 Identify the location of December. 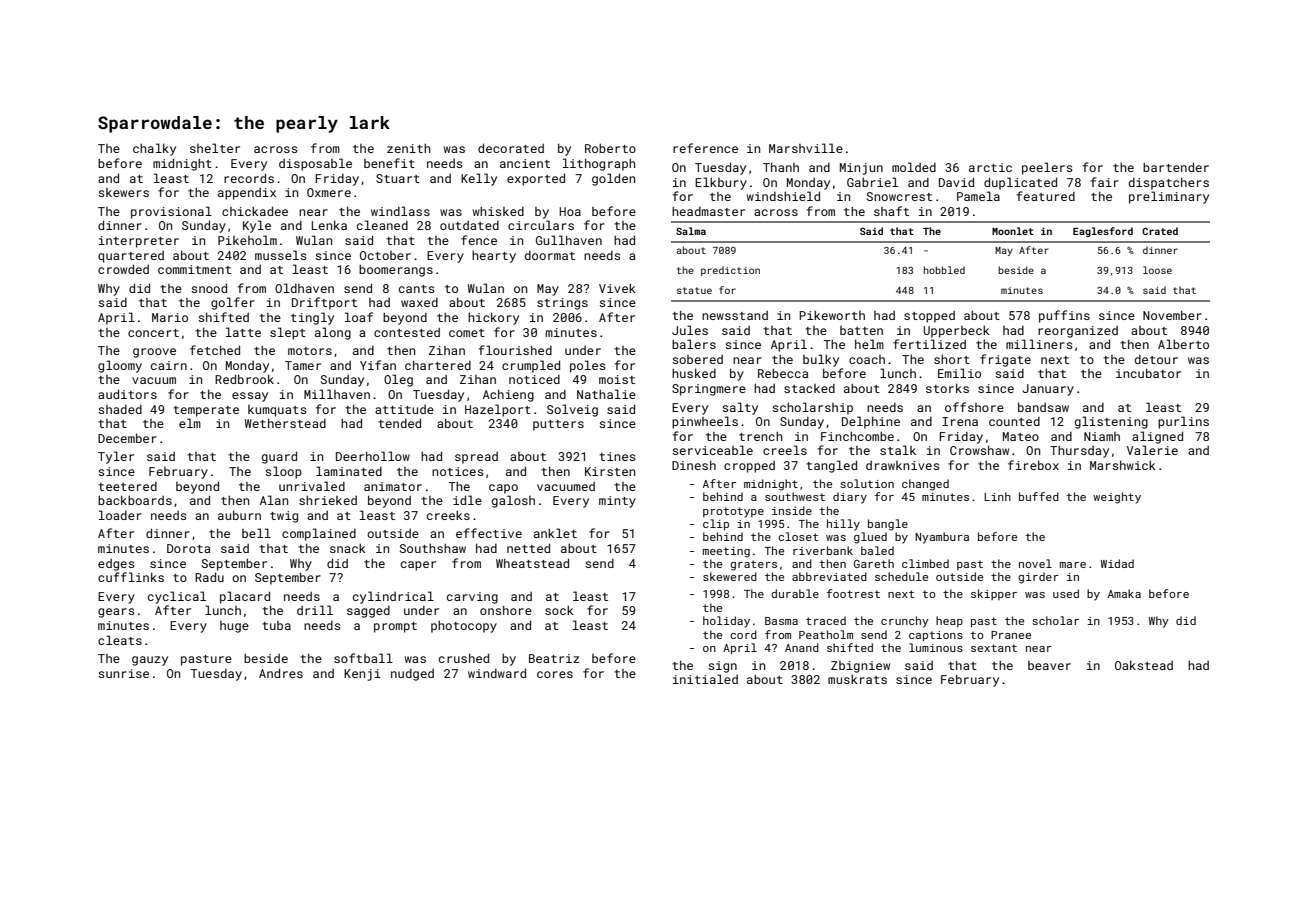
(127, 438).
